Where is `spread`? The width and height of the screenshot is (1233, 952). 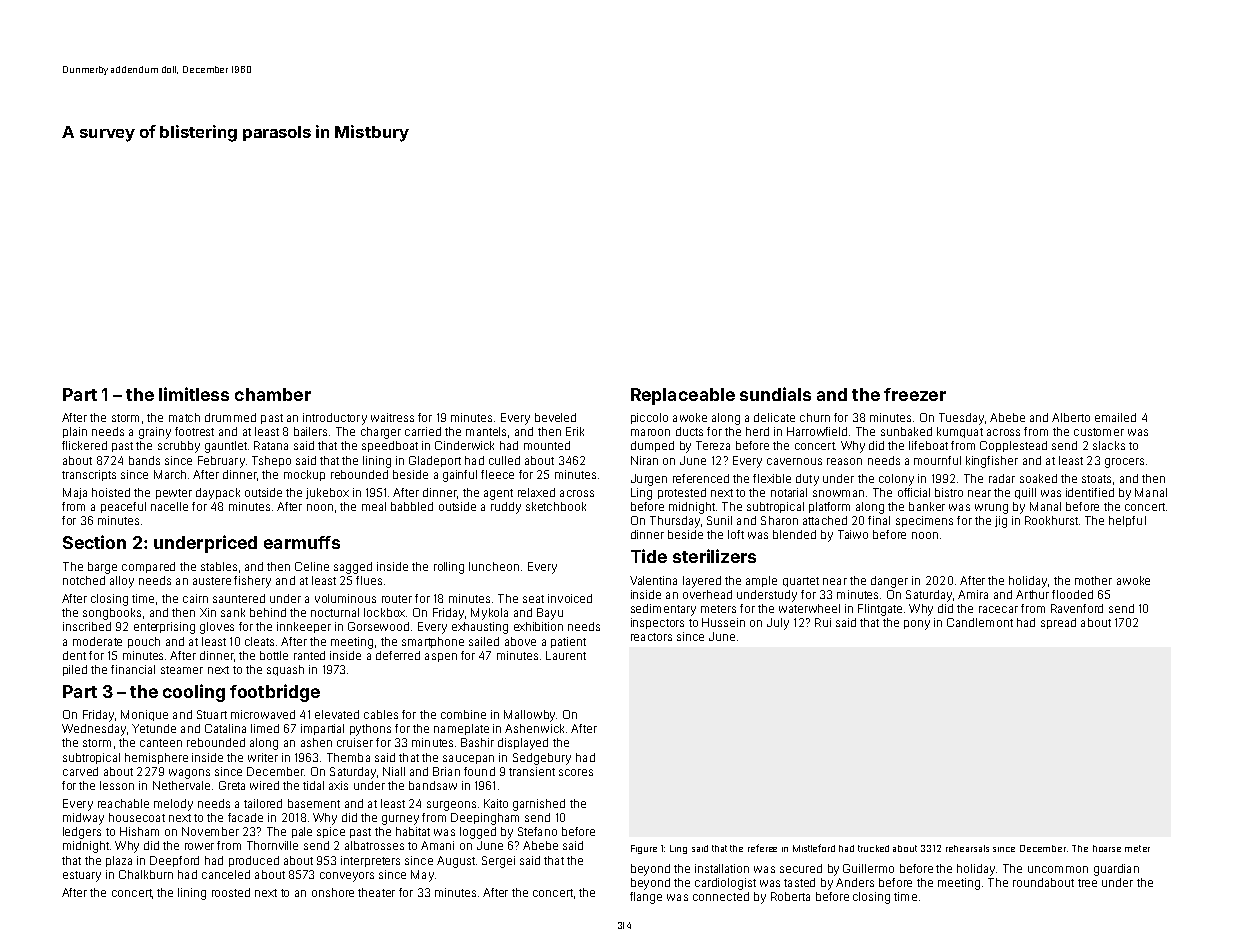
spread is located at coordinates (1058, 623).
